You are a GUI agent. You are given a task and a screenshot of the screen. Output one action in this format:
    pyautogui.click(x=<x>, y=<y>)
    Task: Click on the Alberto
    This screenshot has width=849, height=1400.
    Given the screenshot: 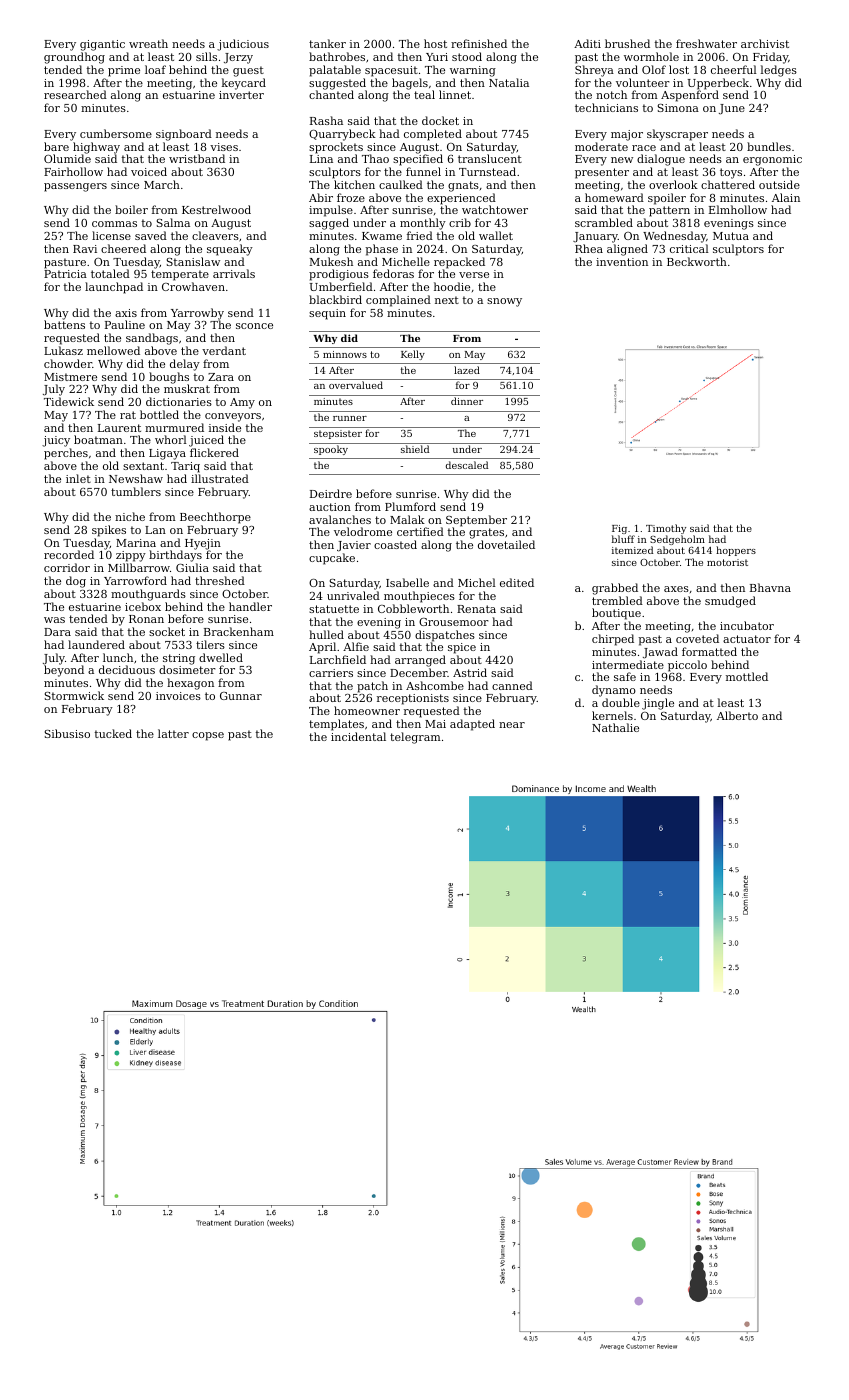 What is the action you would take?
    pyautogui.click(x=737, y=715)
